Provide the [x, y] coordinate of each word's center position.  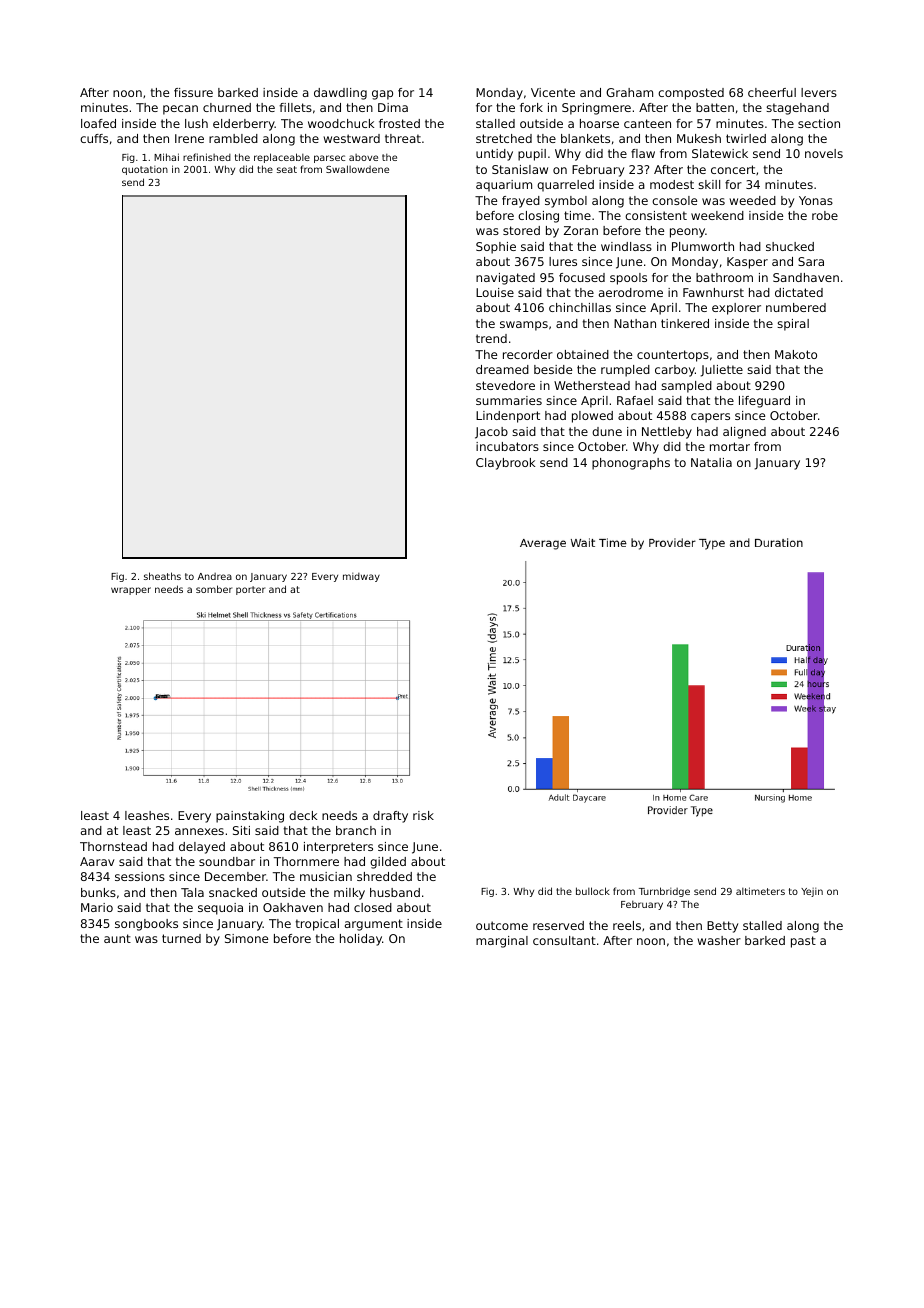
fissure [193, 92]
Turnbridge [664, 892]
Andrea [215, 576]
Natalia [711, 462]
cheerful [772, 92]
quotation [145, 170]
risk [423, 815]
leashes [147, 815]
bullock [593, 891]
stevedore [505, 385]
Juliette [722, 371]
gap [382, 95]
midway [361, 577]
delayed [202, 848]
